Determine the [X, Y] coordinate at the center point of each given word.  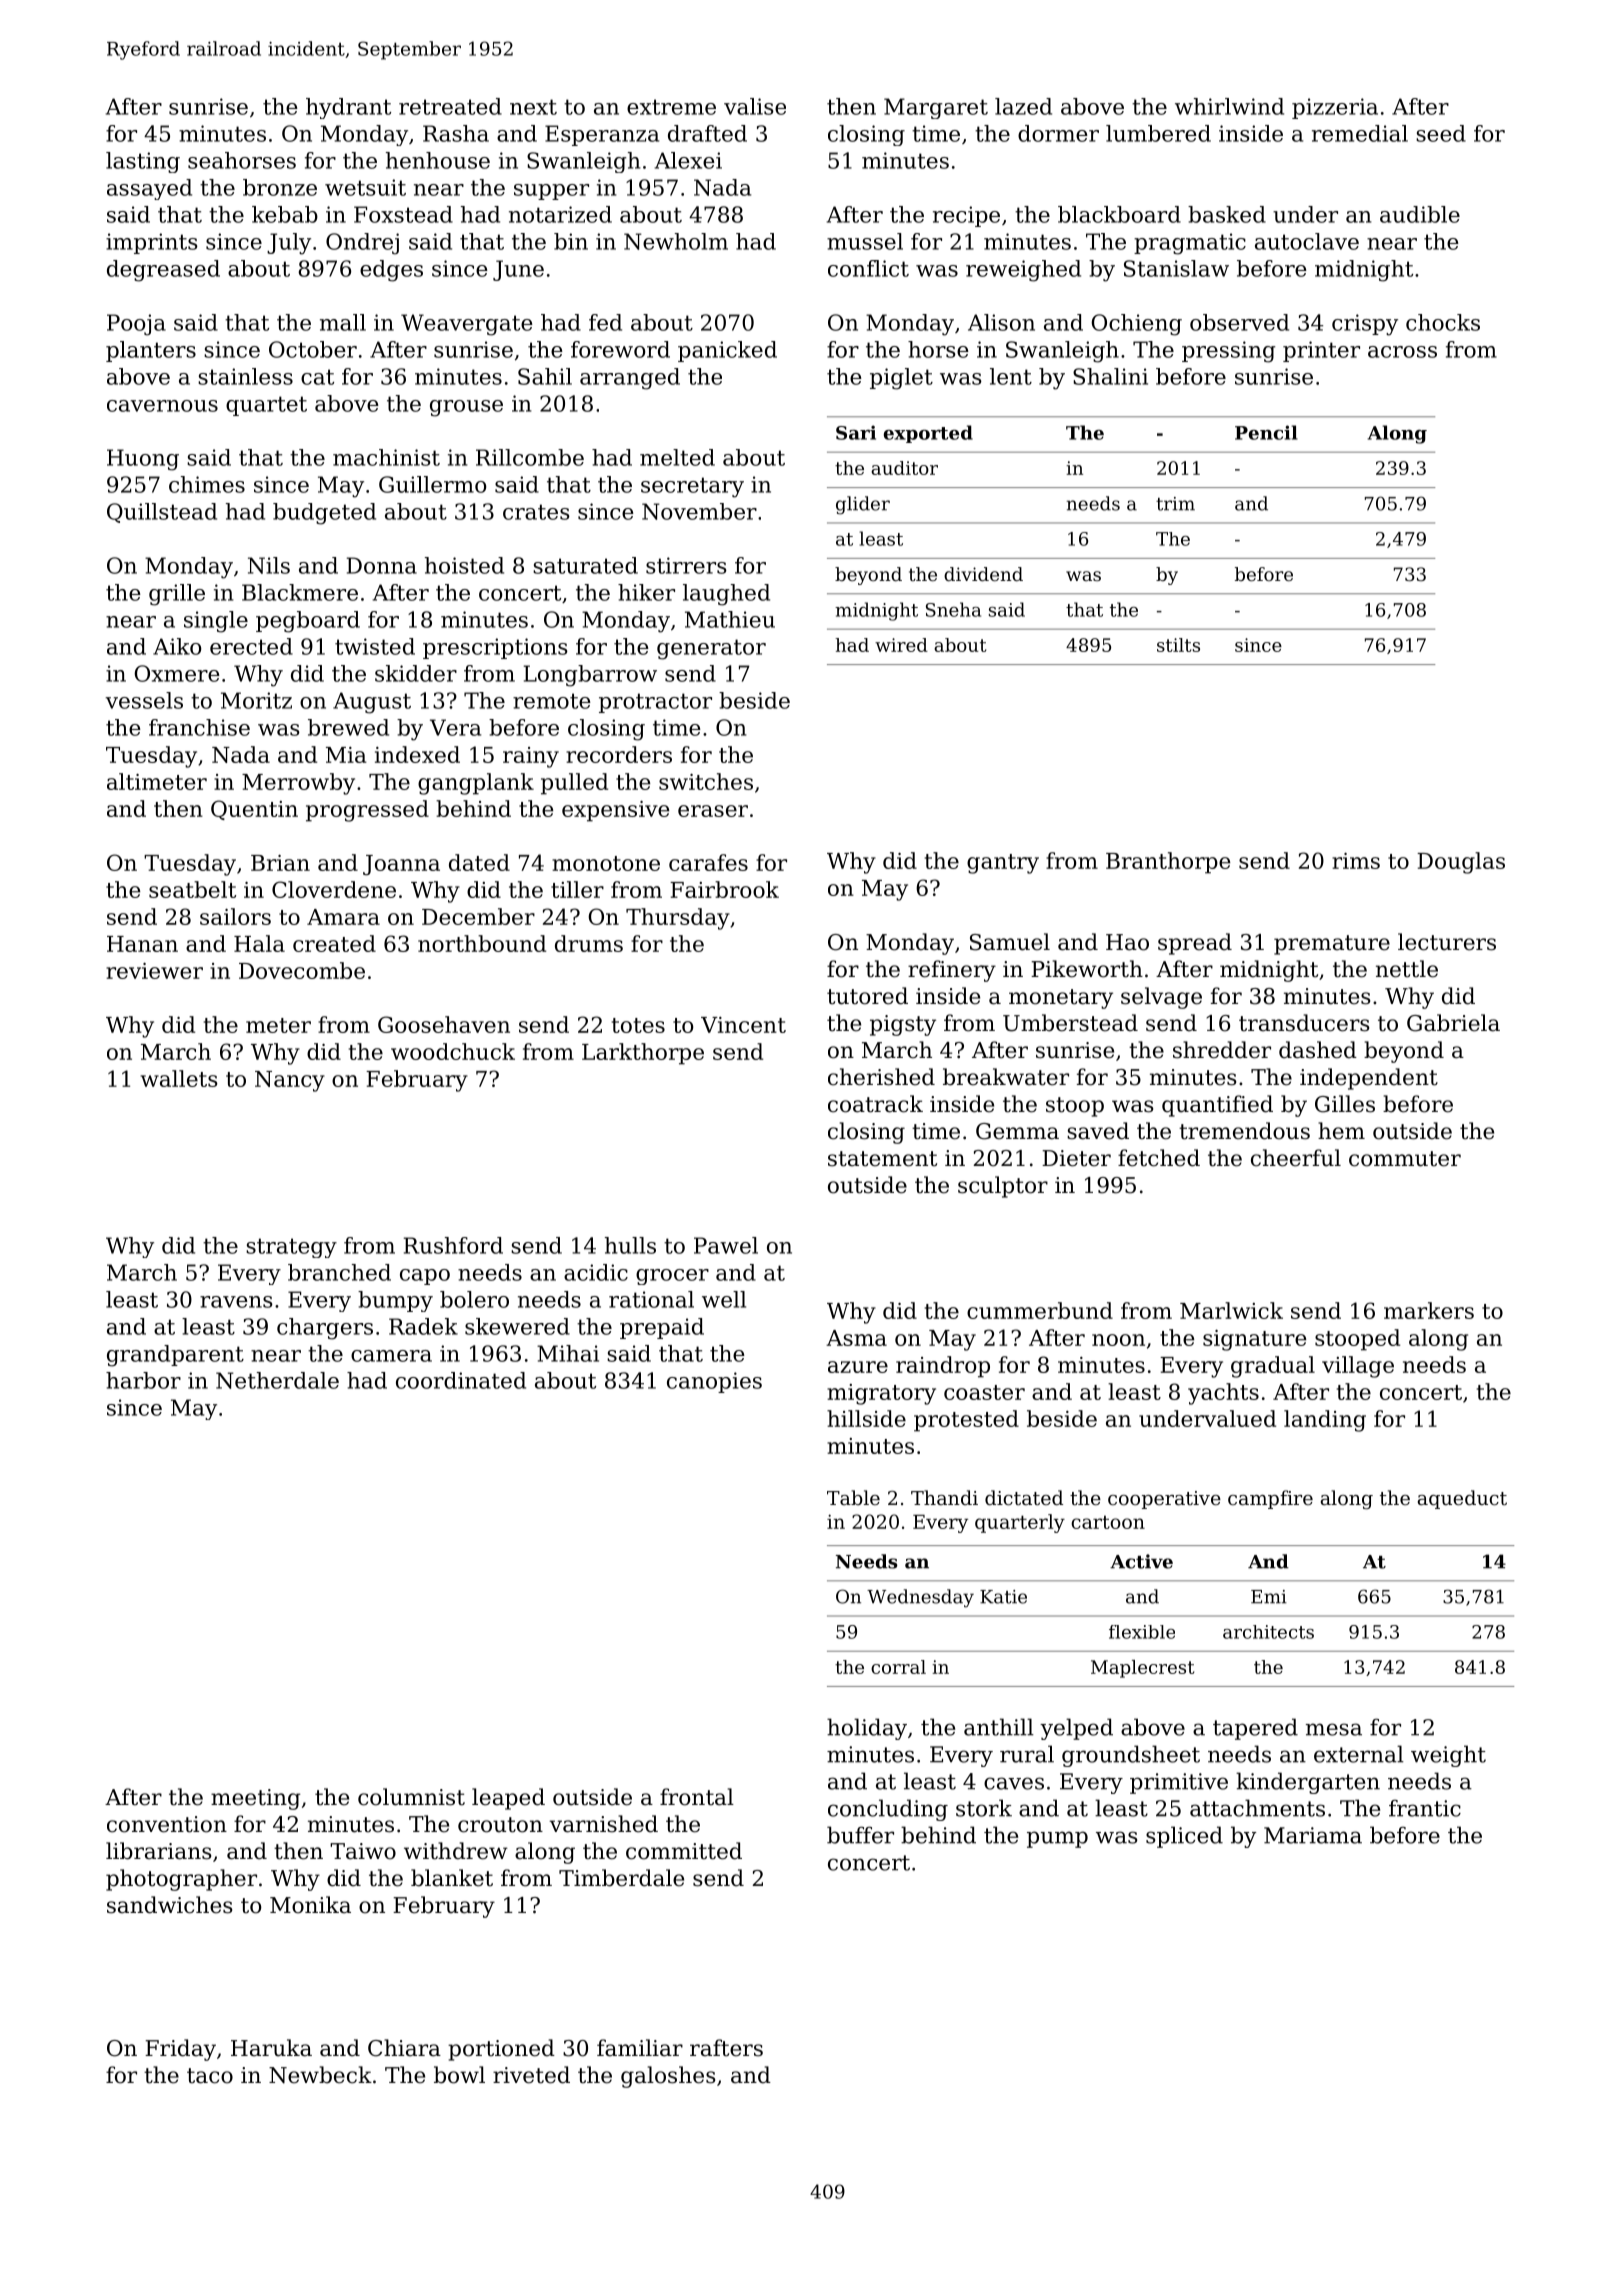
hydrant [348, 108]
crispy [1365, 325]
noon [1118, 1340]
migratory [881, 1394]
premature [1332, 945]
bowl [459, 2075]
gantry [1003, 864]
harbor [143, 1380]
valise [755, 106]
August [372, 703]
